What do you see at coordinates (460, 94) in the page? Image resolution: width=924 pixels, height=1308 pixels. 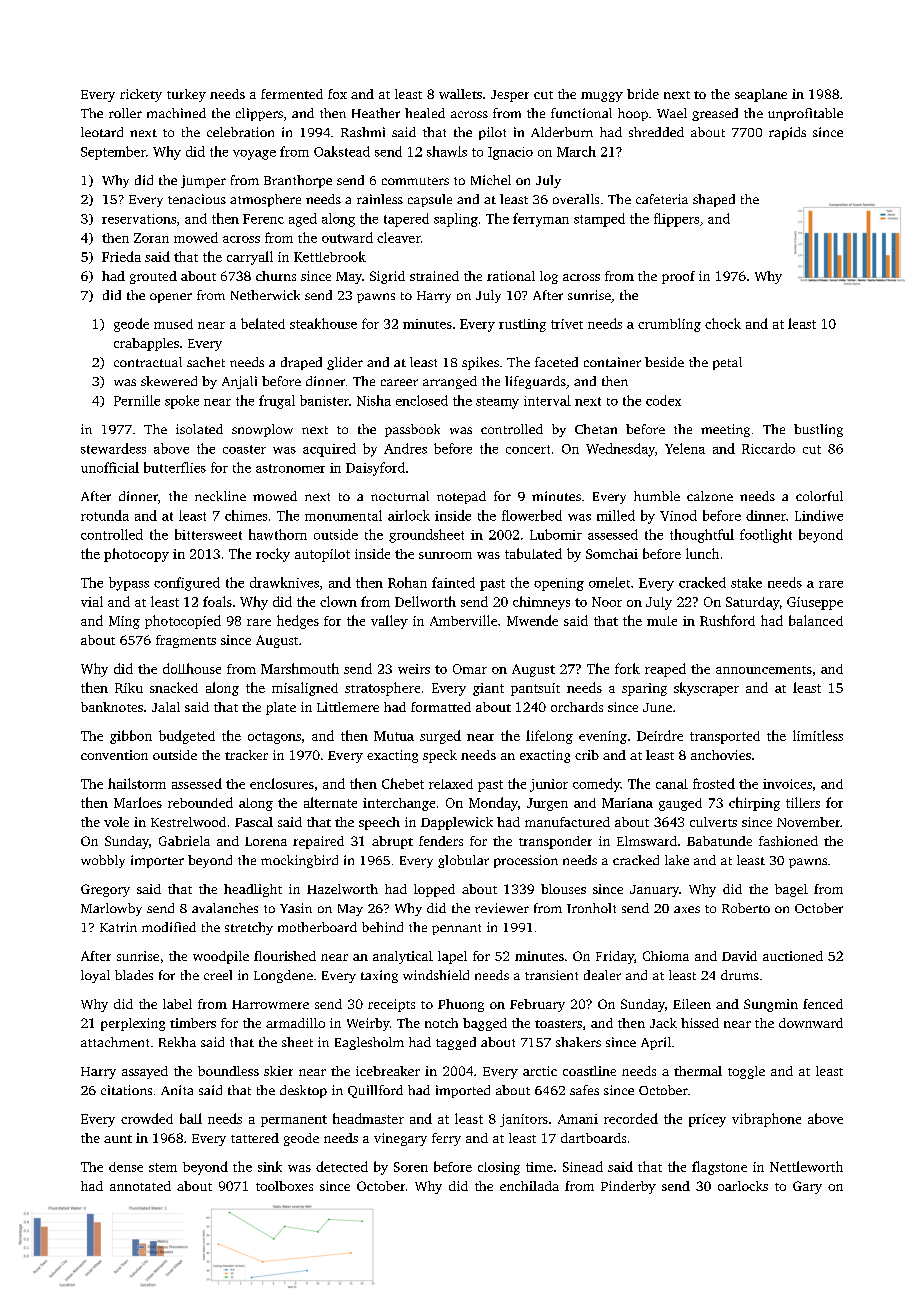 I see `wallets` at bounding box center [460, 94].
